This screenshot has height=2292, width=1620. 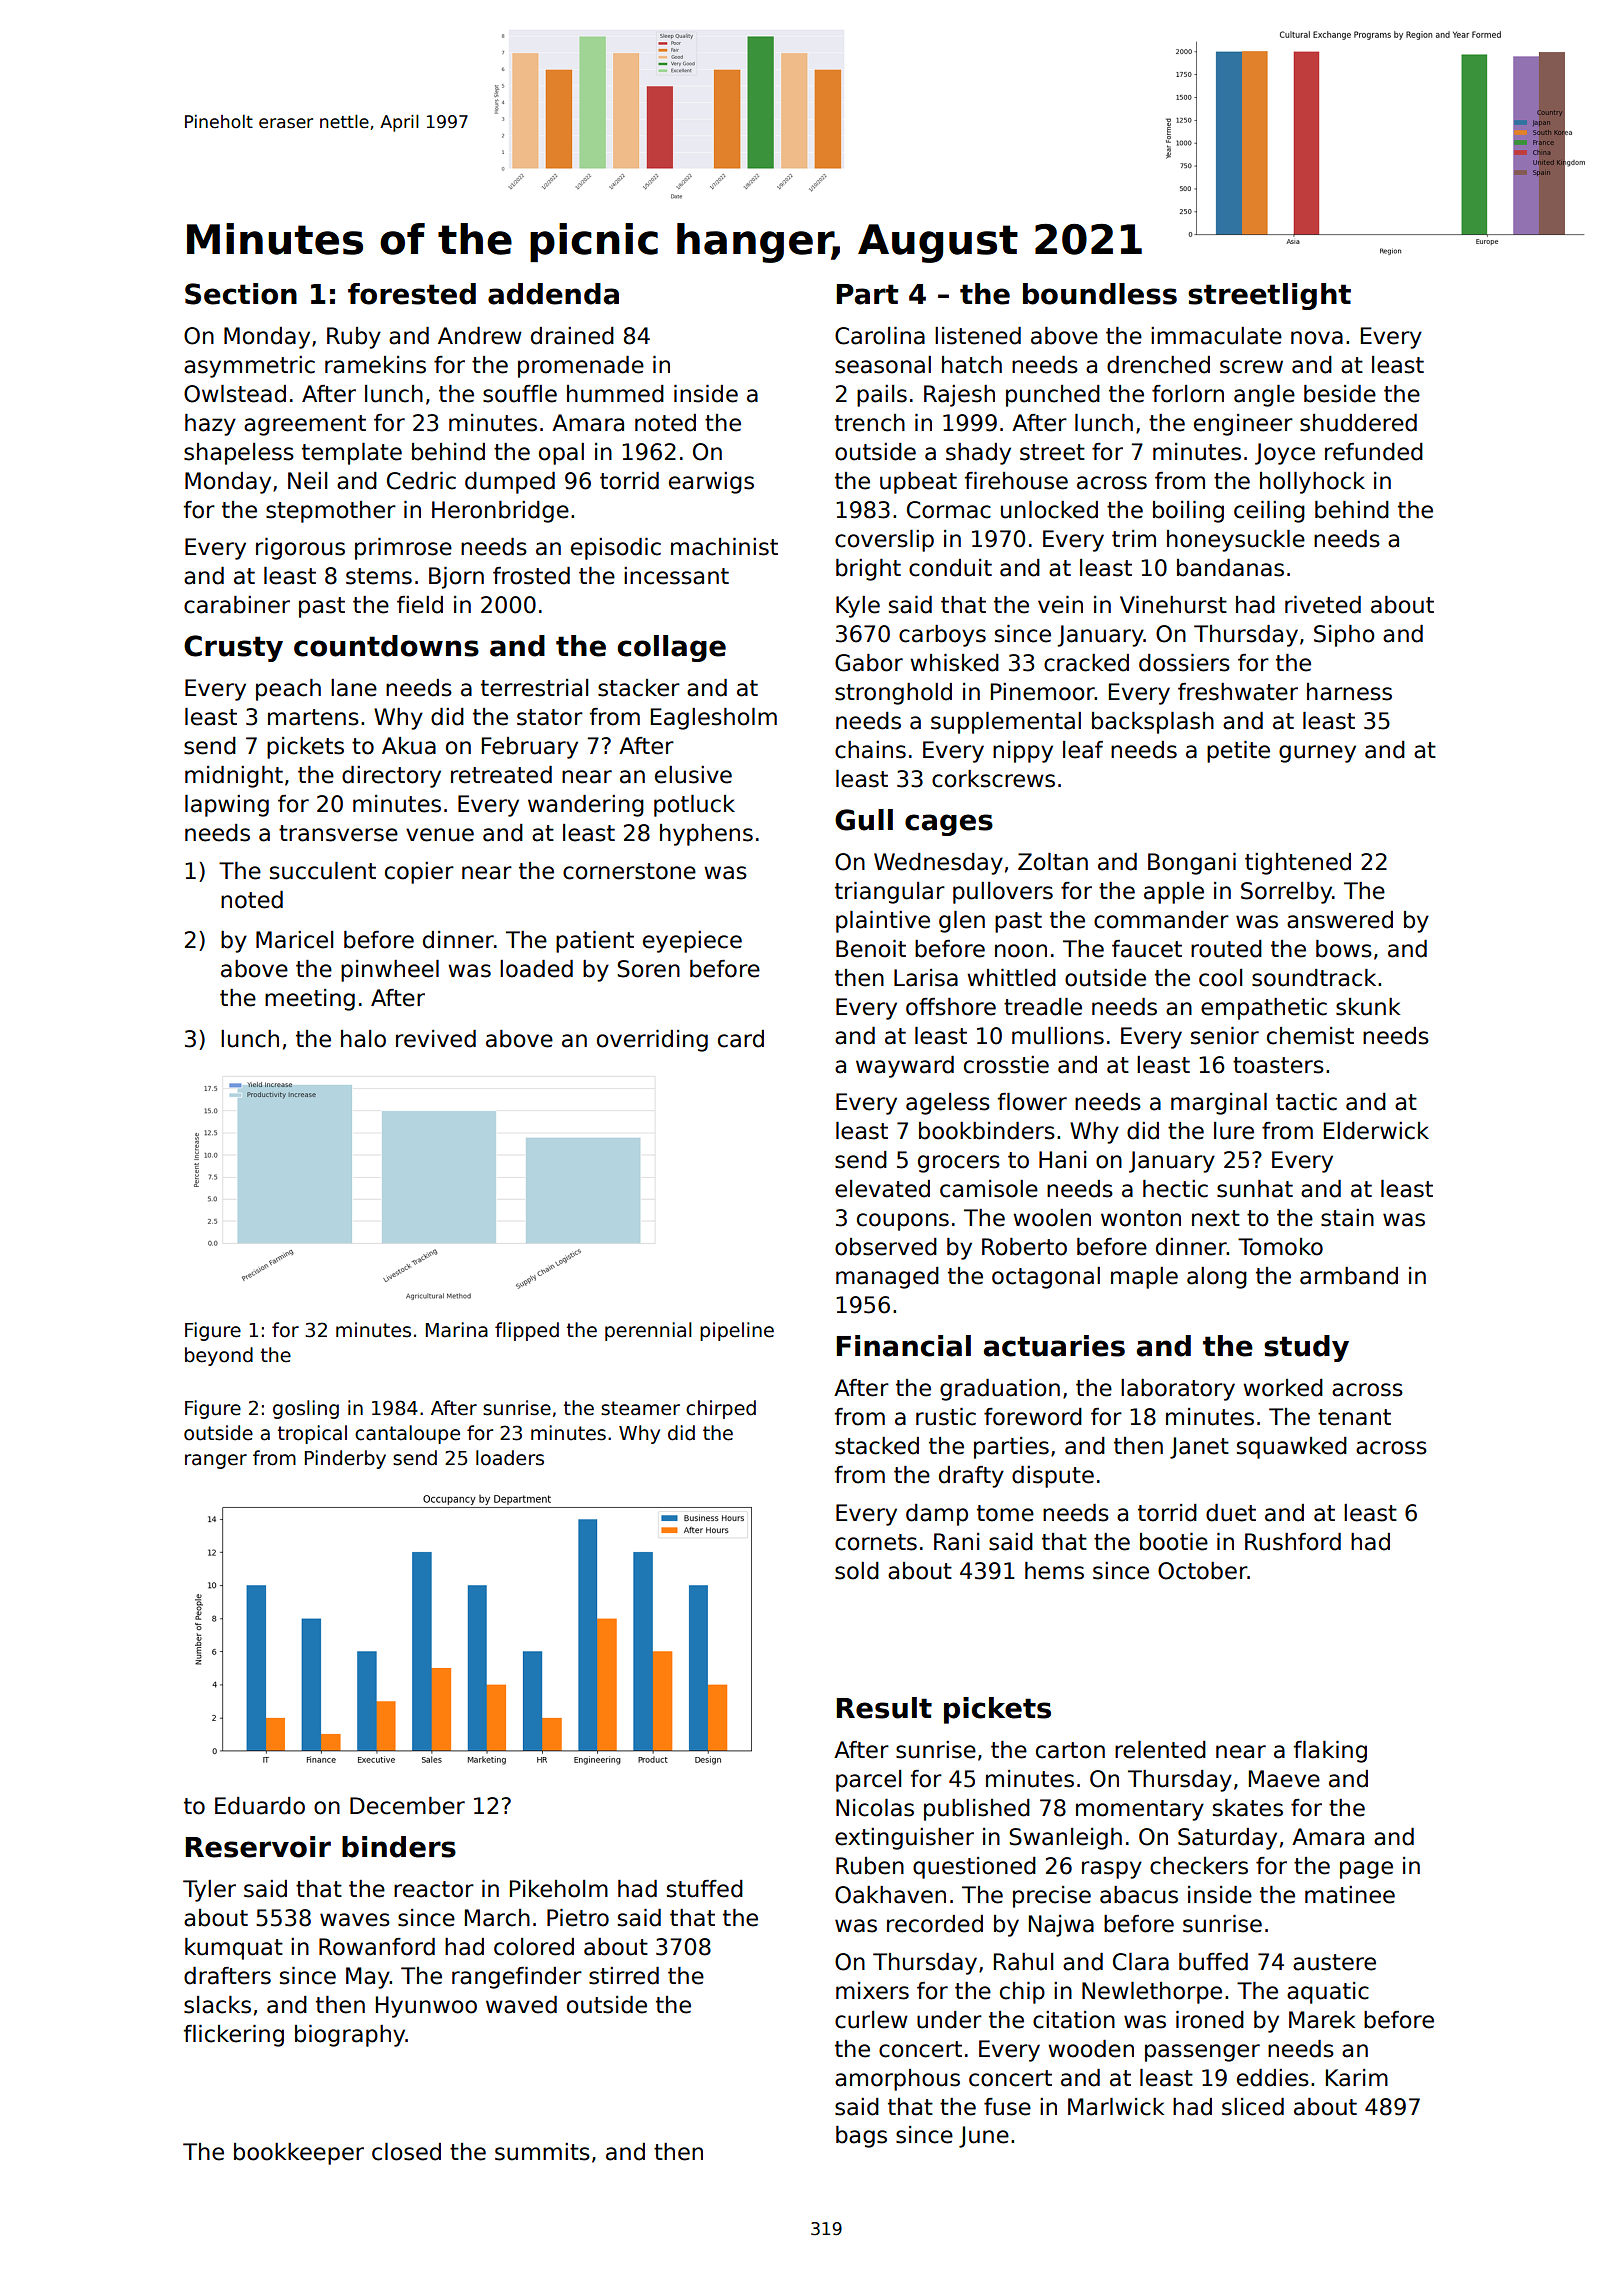 I want to click on collage, so click(x=672, y=648).
